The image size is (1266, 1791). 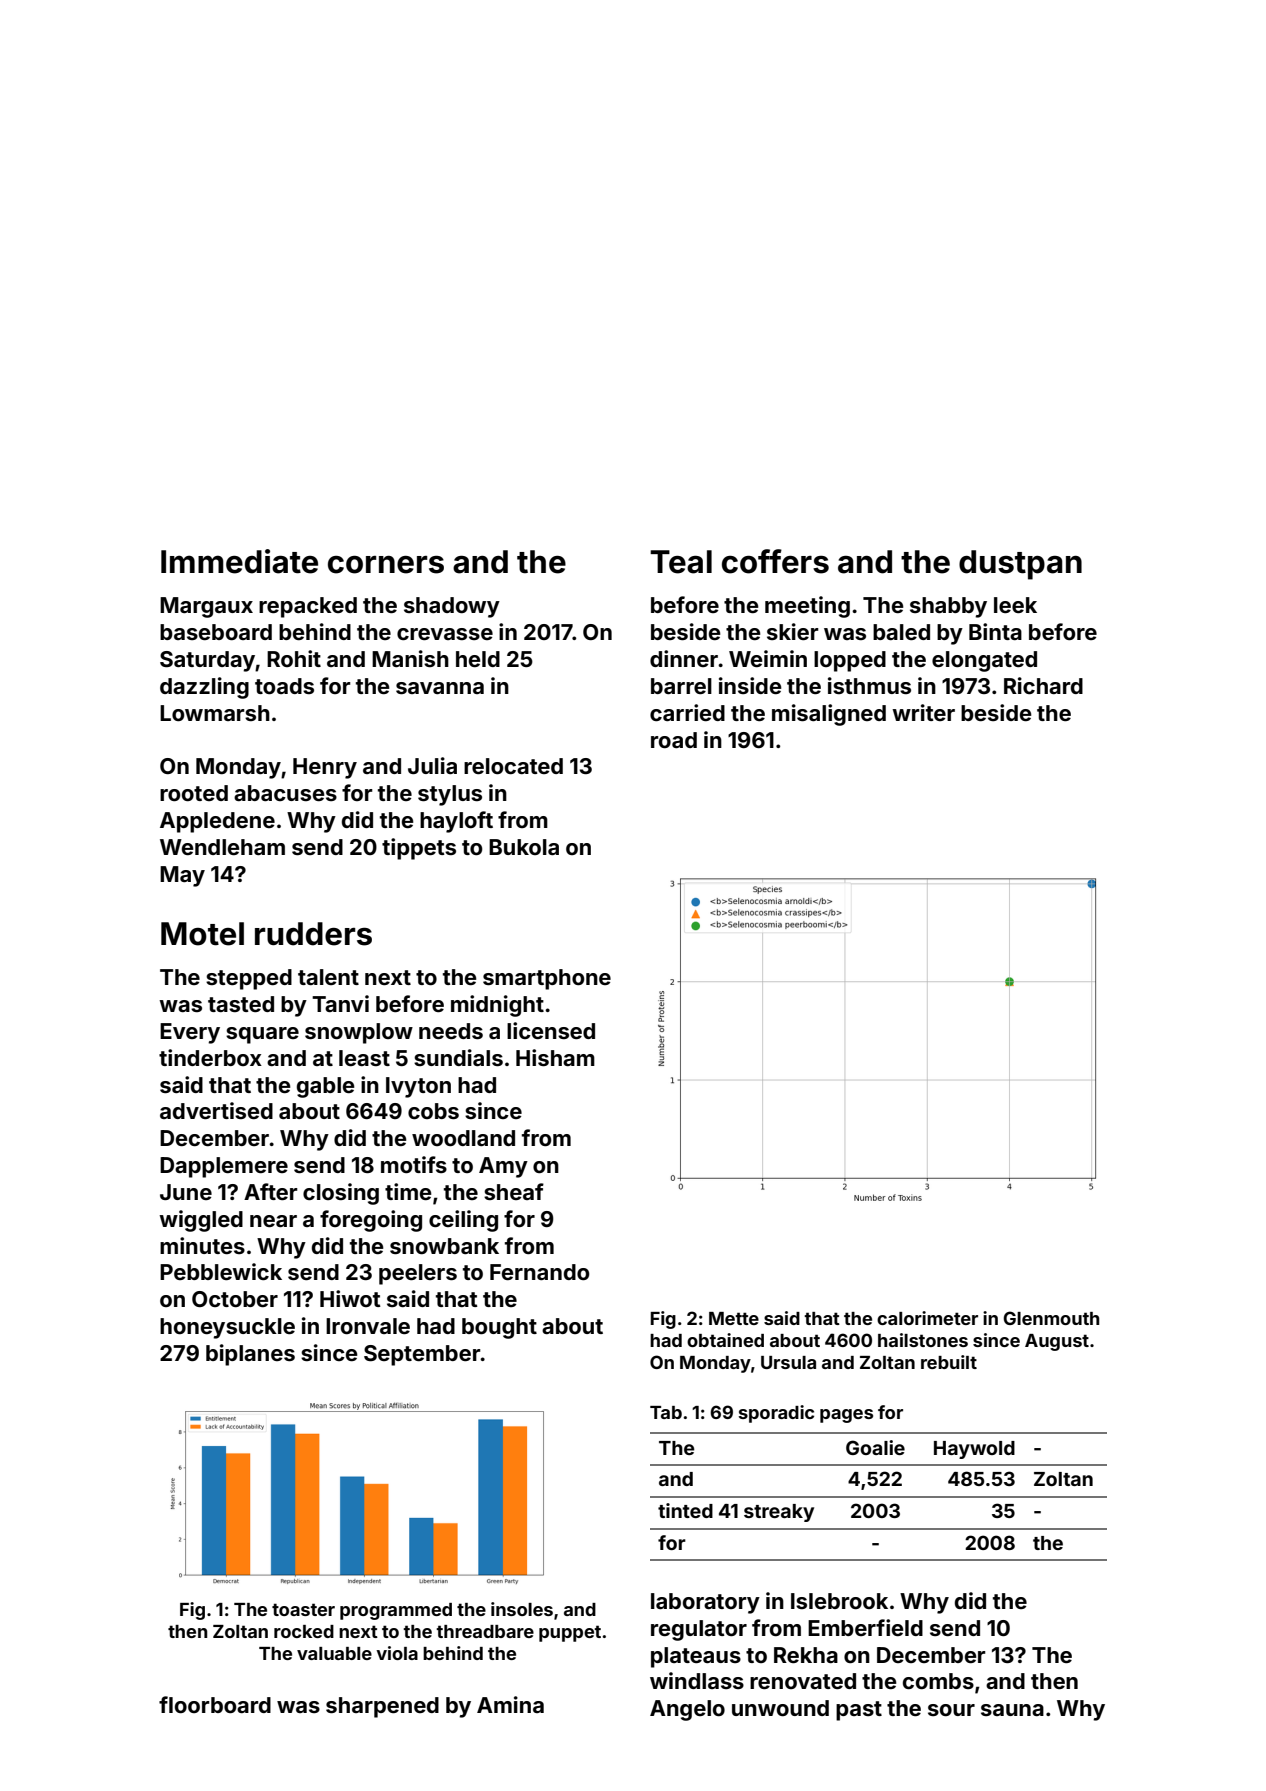 What do you see at coordinates (974, 1450) in the screenshot?
I see `Haywold` at bounding box center [974, 1450].
